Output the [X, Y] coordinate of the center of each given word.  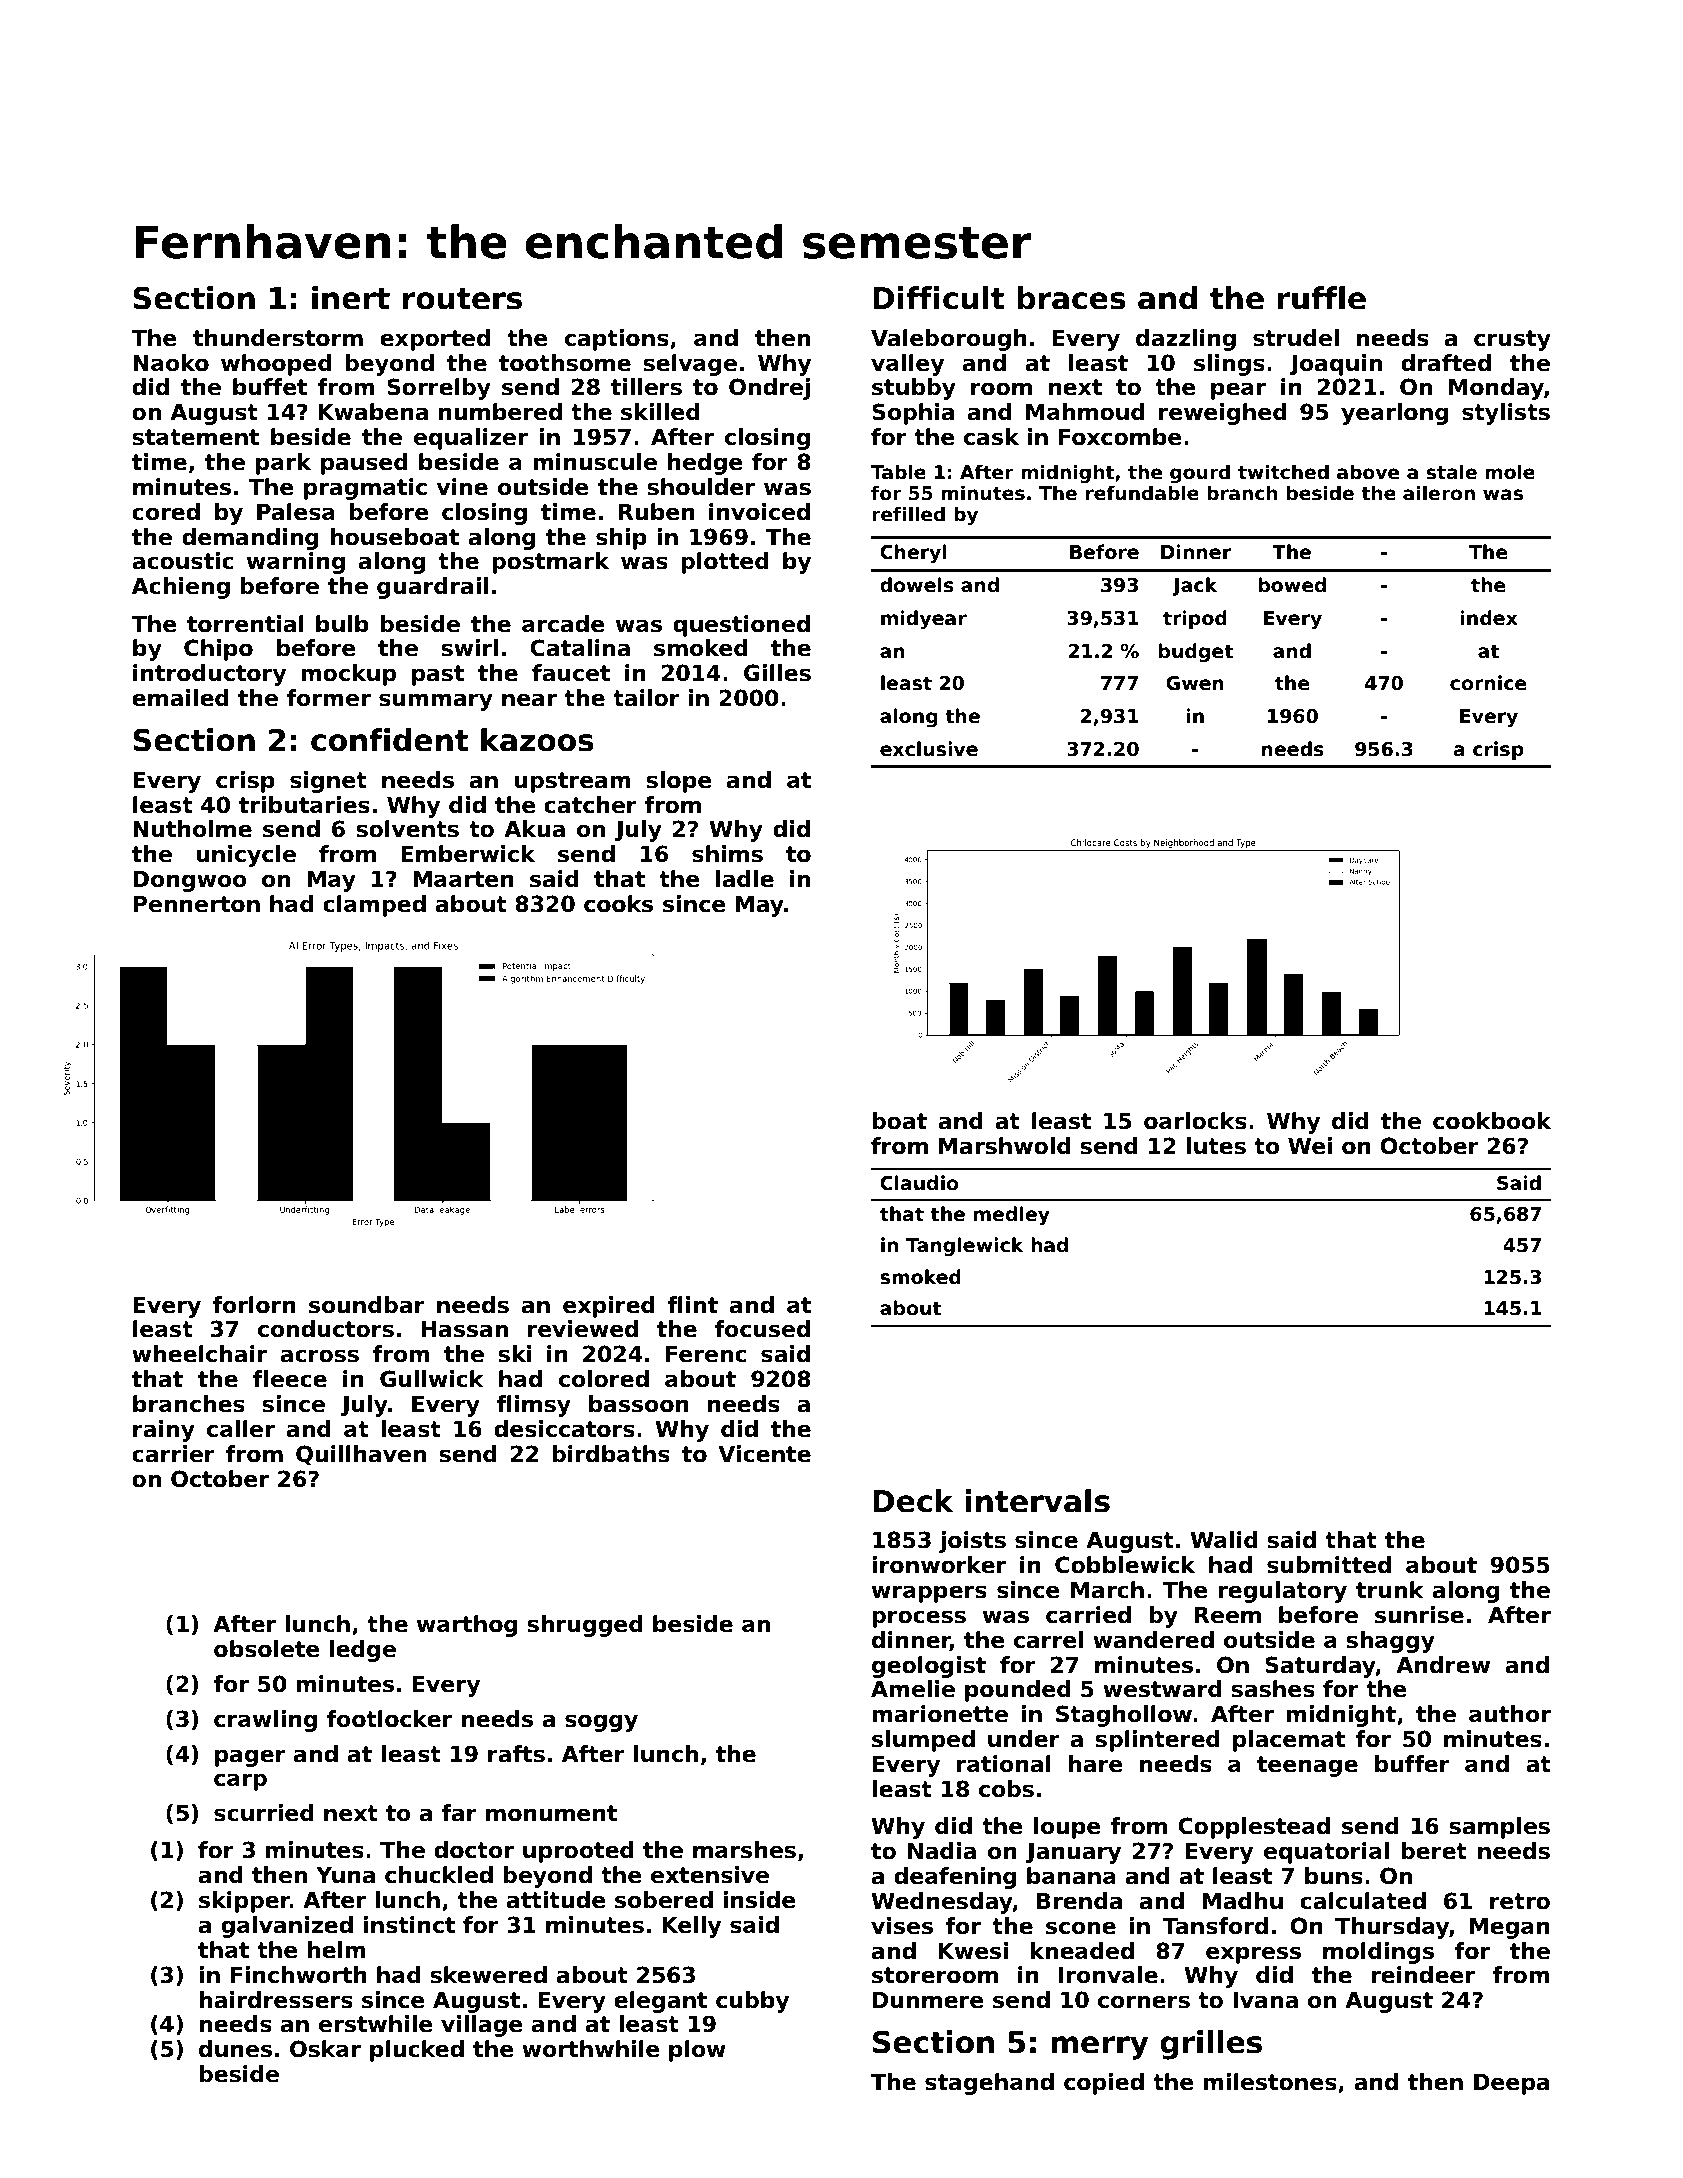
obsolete [267, 1649]
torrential [245, 624]
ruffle [1321, 298]
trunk [1390, 1590]
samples [1499, 1828]
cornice [1488, 683]
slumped [923, 1741]
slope [679, 782]
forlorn [254, 1305]
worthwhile [591, 2049]
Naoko [171, 363]
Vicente [764, 1454]
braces [1071, 298]
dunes [235, 2049]
